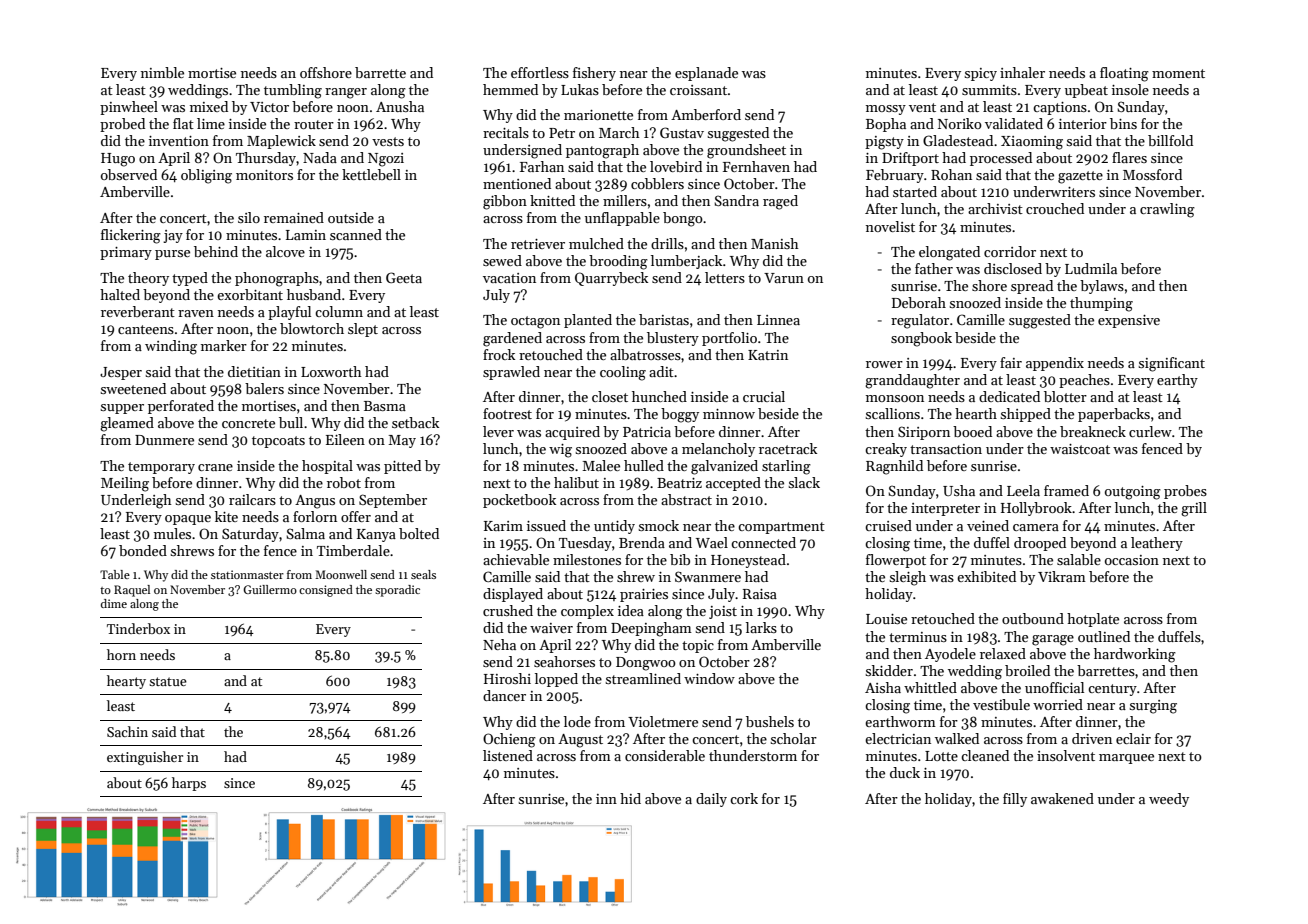  I want to click on obliging, so click(206, 176).
